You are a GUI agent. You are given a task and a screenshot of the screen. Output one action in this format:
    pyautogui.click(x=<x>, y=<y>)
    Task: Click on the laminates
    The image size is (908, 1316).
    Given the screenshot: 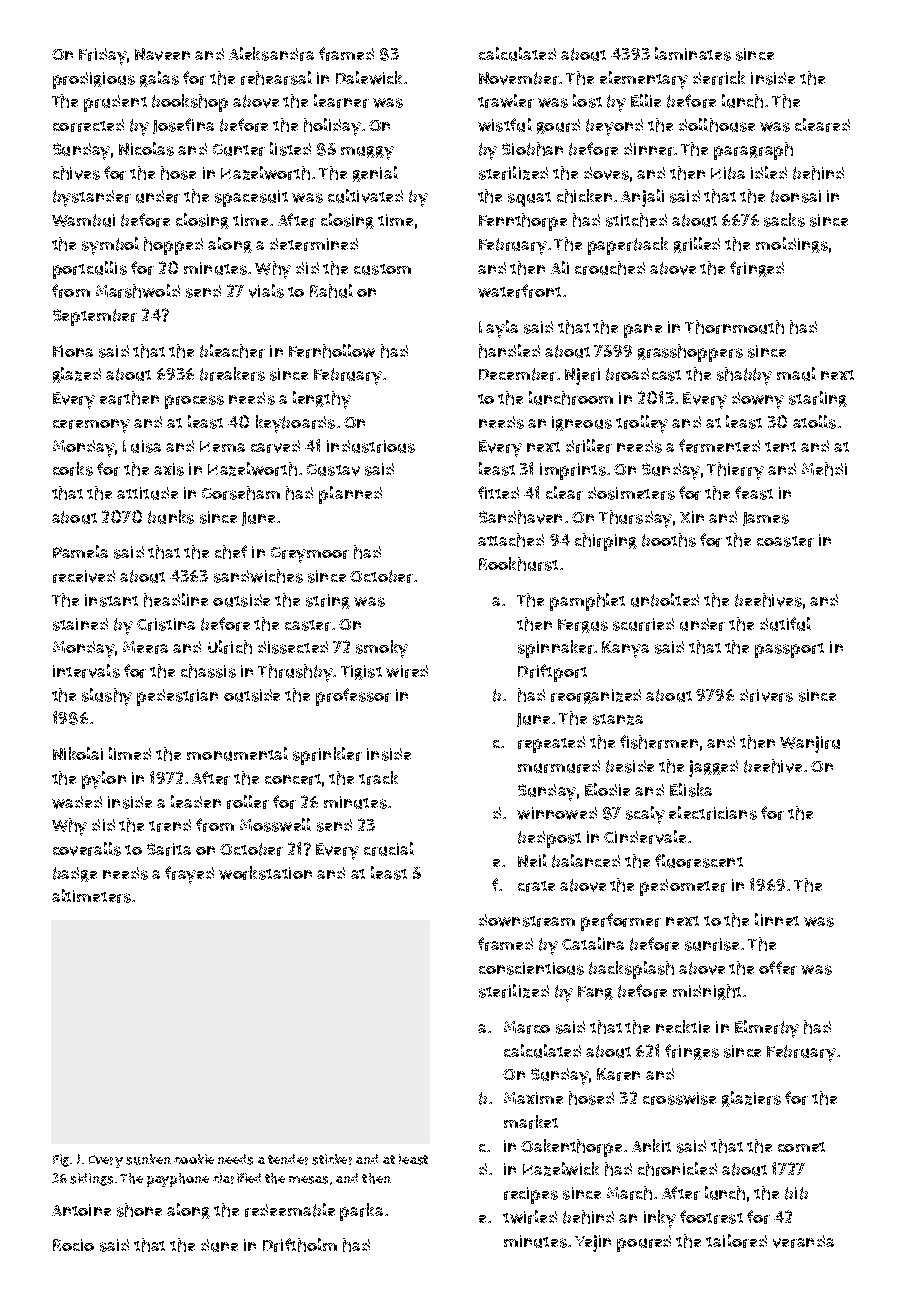 What is the action you would take?
    pyautogui.click(x=693, y=54)
